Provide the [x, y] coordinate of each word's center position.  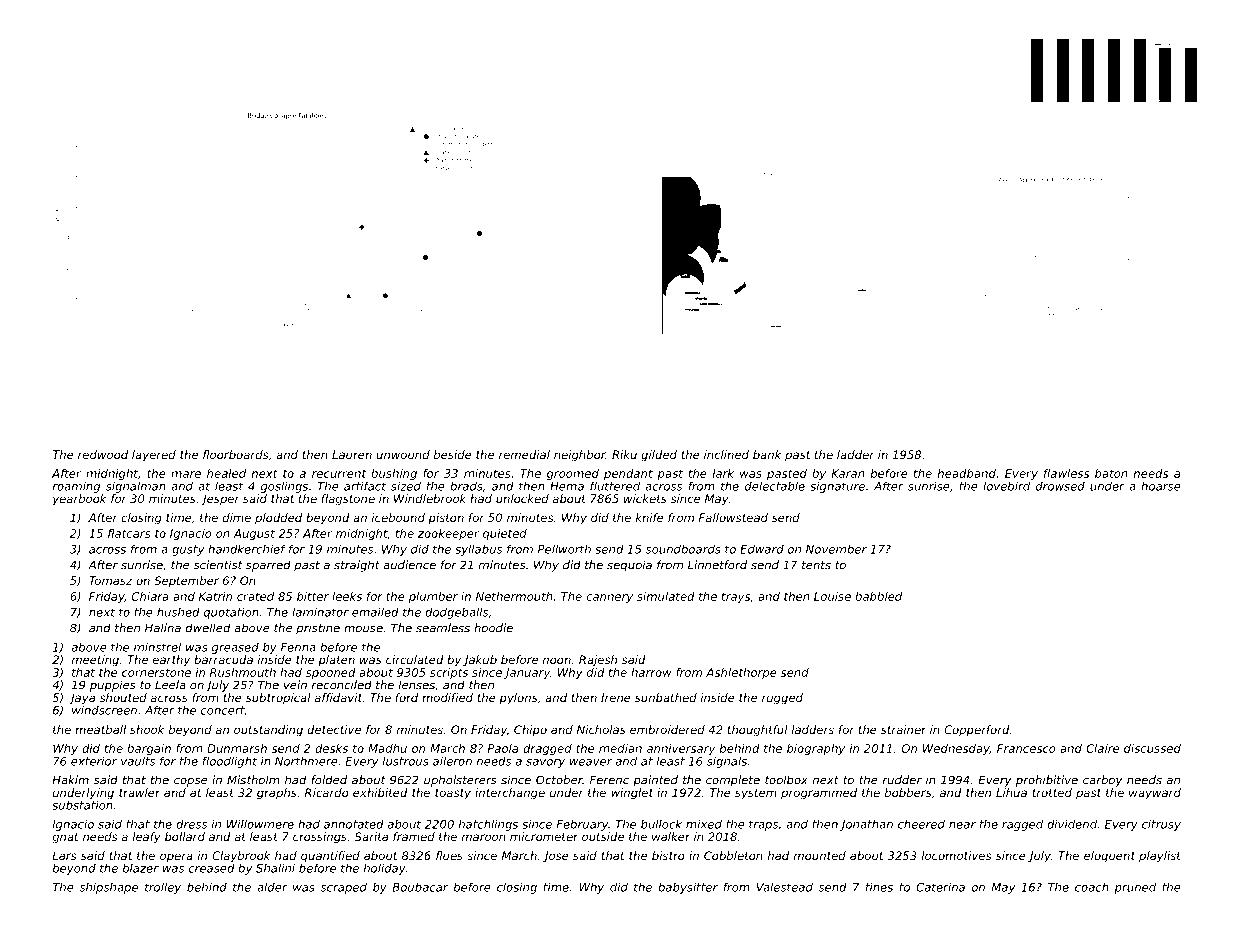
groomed [573, 474]
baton [1111, 473]
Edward [762, 549]
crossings [320, 838]
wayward [1155, 794]
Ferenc [609, 780]
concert [222, 710]
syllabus [478, 550]
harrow [651, 672]
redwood [103, 454]
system [756, 794]
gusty [188, 550]
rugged [782, 699]
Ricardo [327, 792]
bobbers [908, 792]
